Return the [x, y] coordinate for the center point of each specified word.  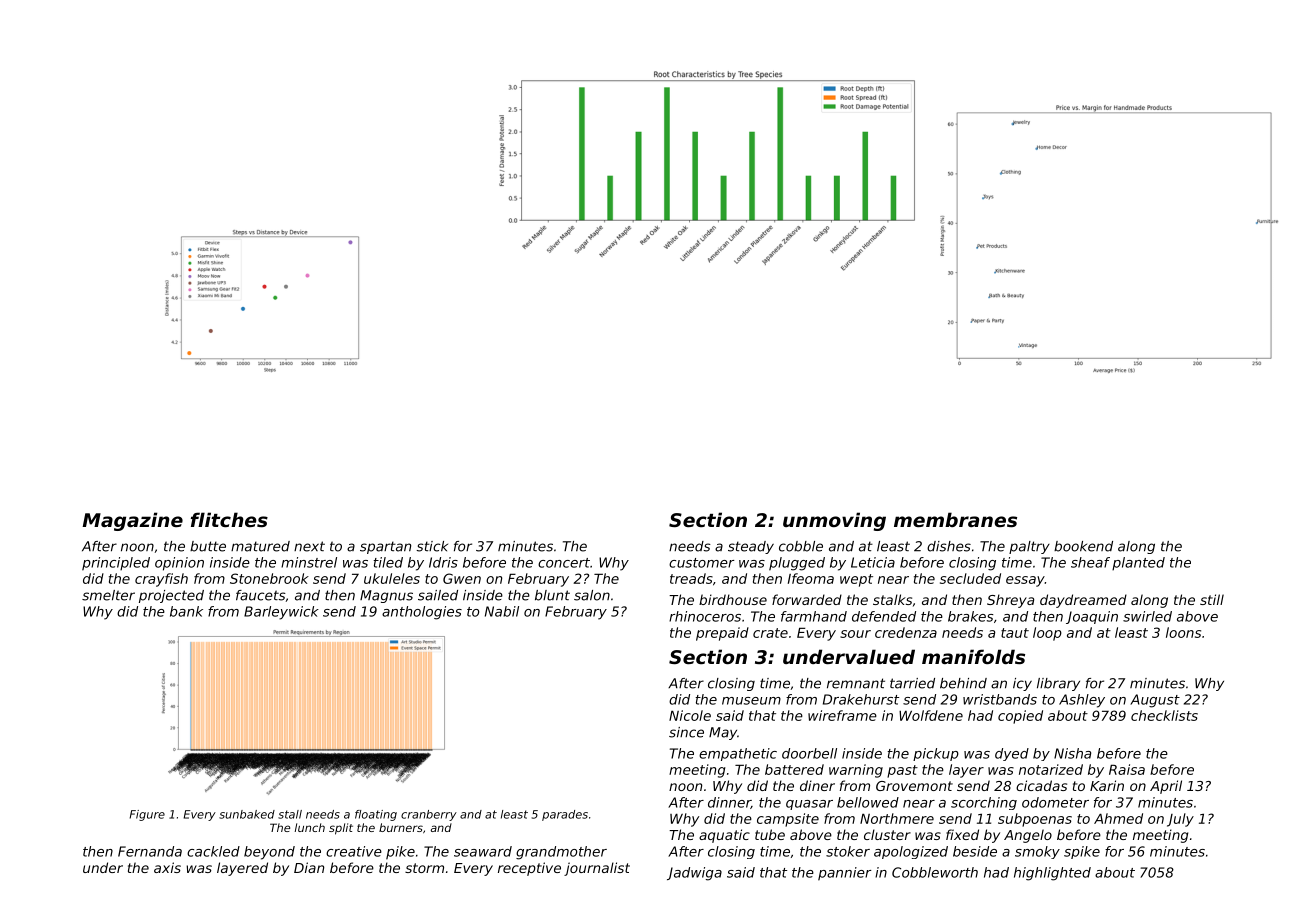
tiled [388, 562]
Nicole [690, 715]
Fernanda [150, 851]
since [686, 732]
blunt [552, 595]
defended [884, 616]
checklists [1164, 715]
